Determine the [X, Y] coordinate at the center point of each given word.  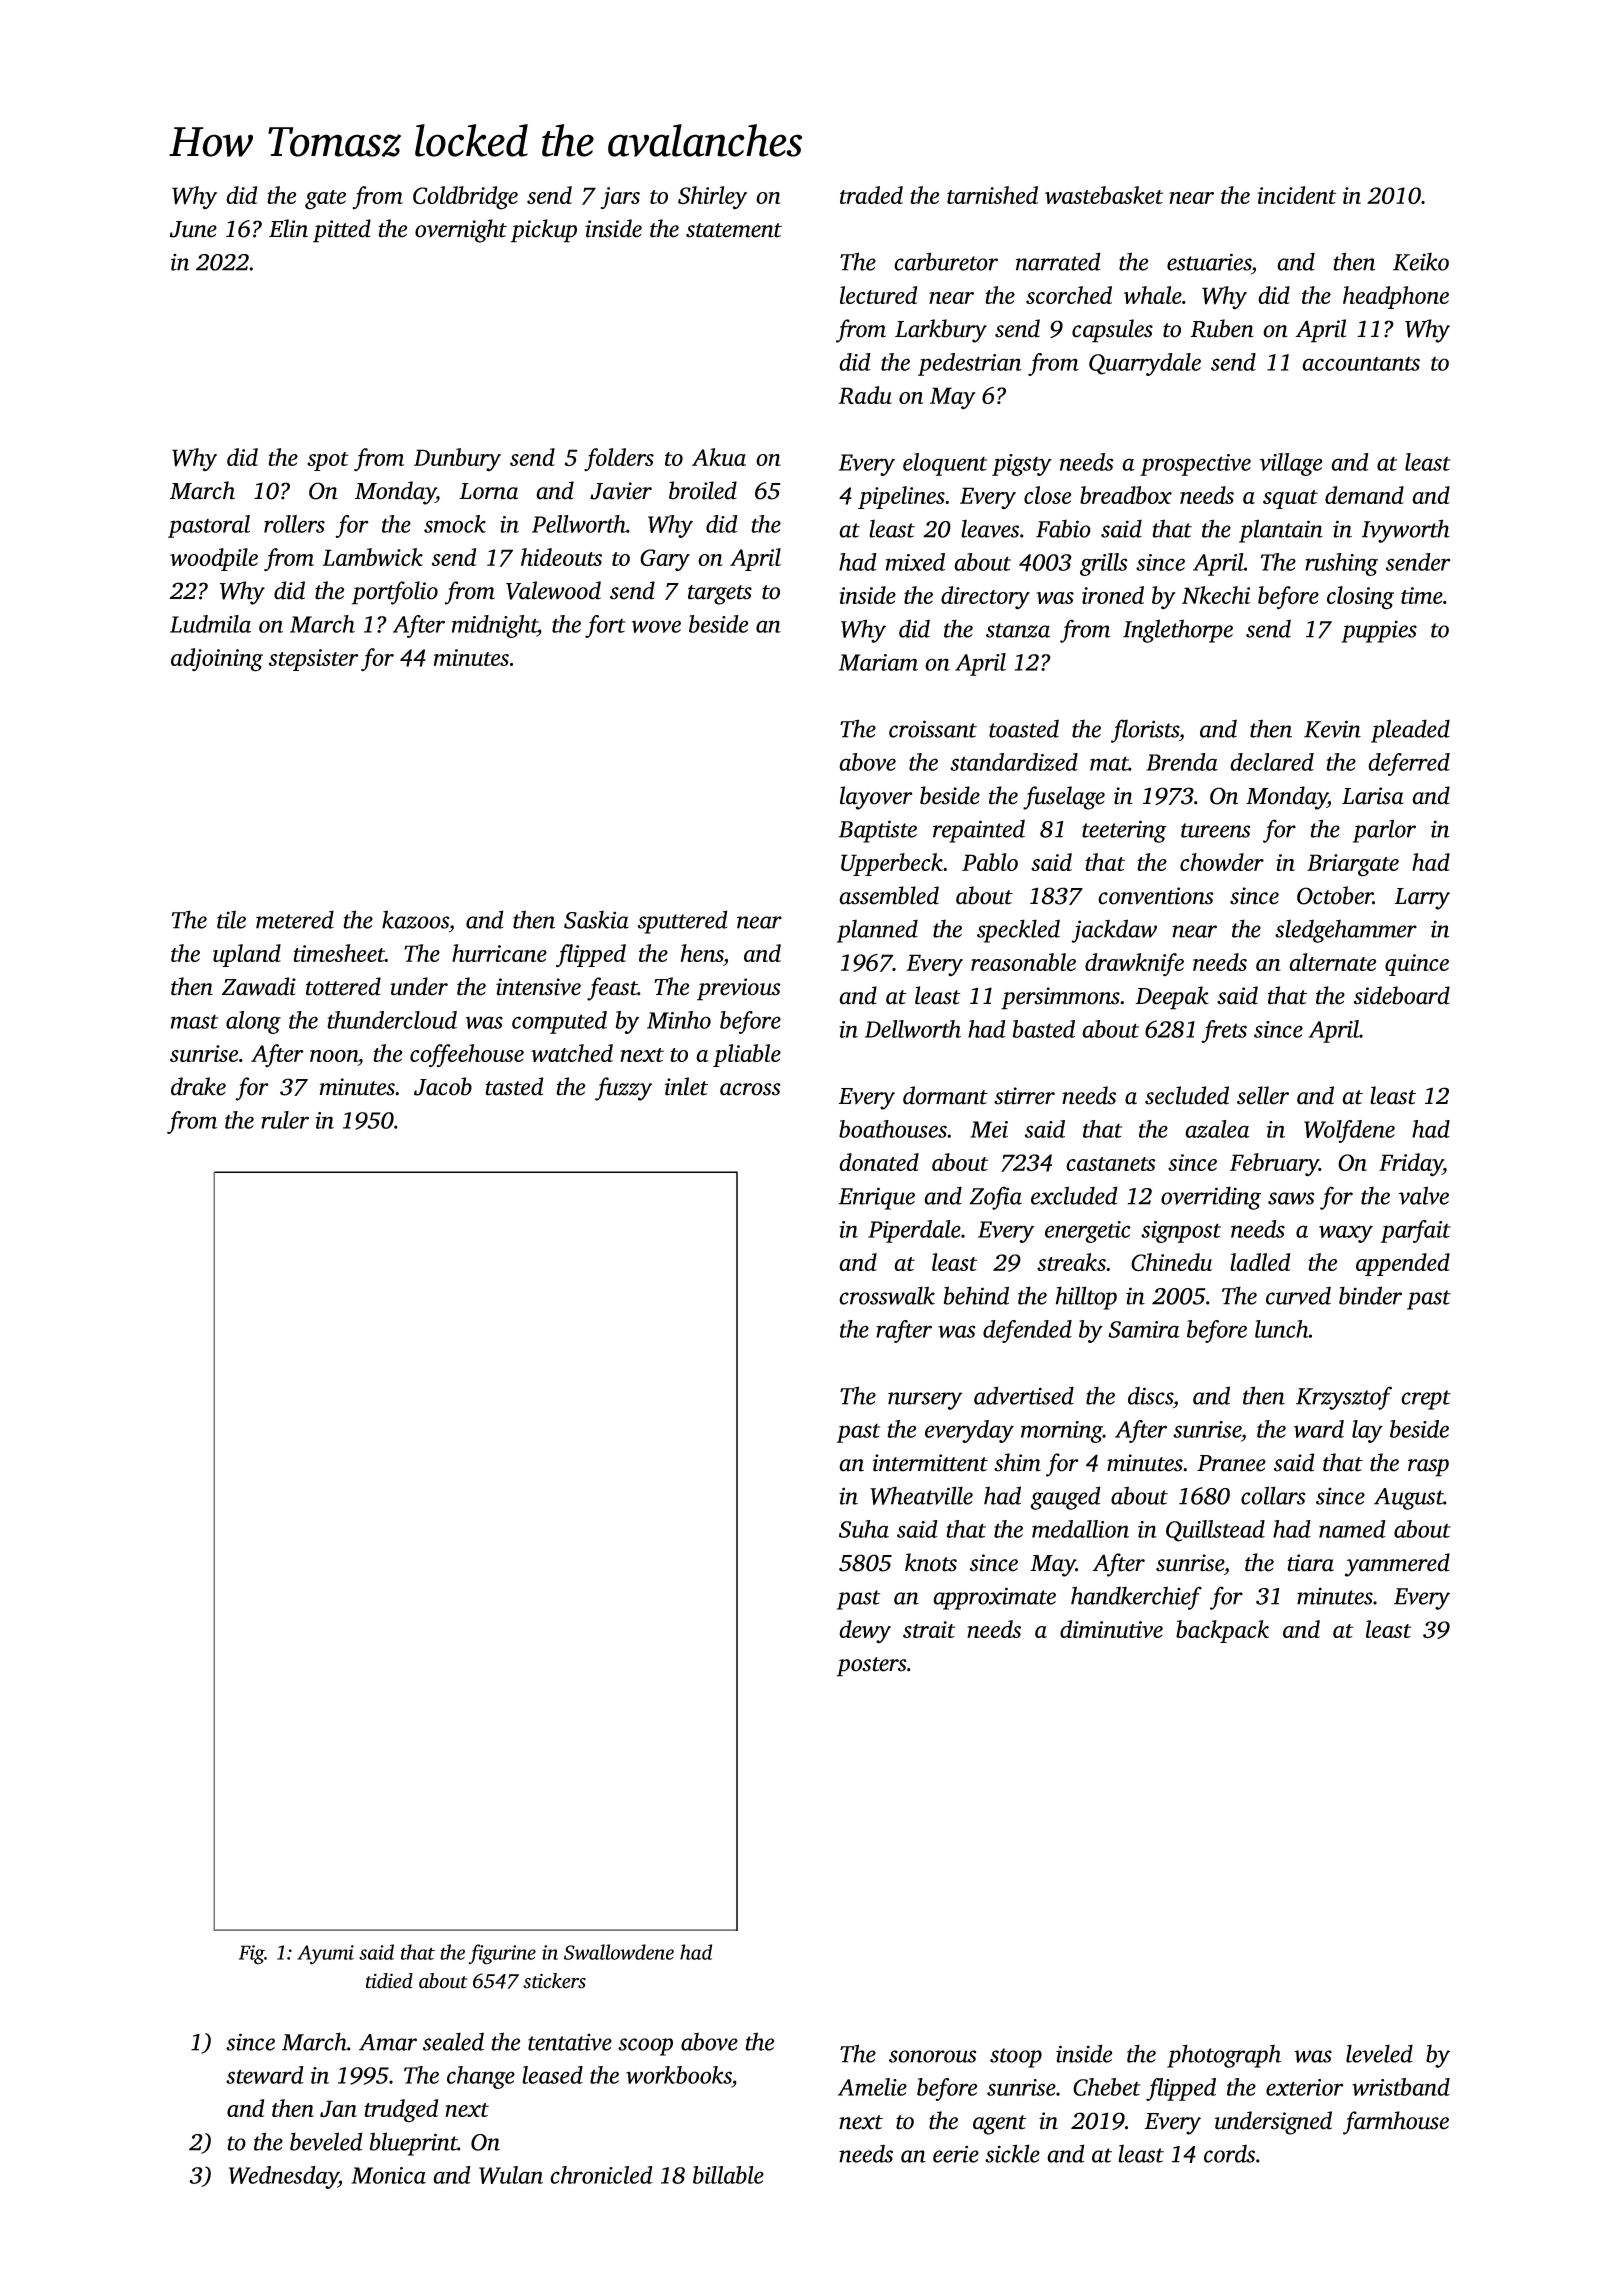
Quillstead [1215, 1531]
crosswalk [887, 1295]
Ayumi [325, 1955]
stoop [1016, 2058]
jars [620, 198]
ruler [285, 1120]
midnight [495, 626]
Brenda [1182, 762]
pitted [342, 231]
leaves [990, 528]
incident [1296, 195]
